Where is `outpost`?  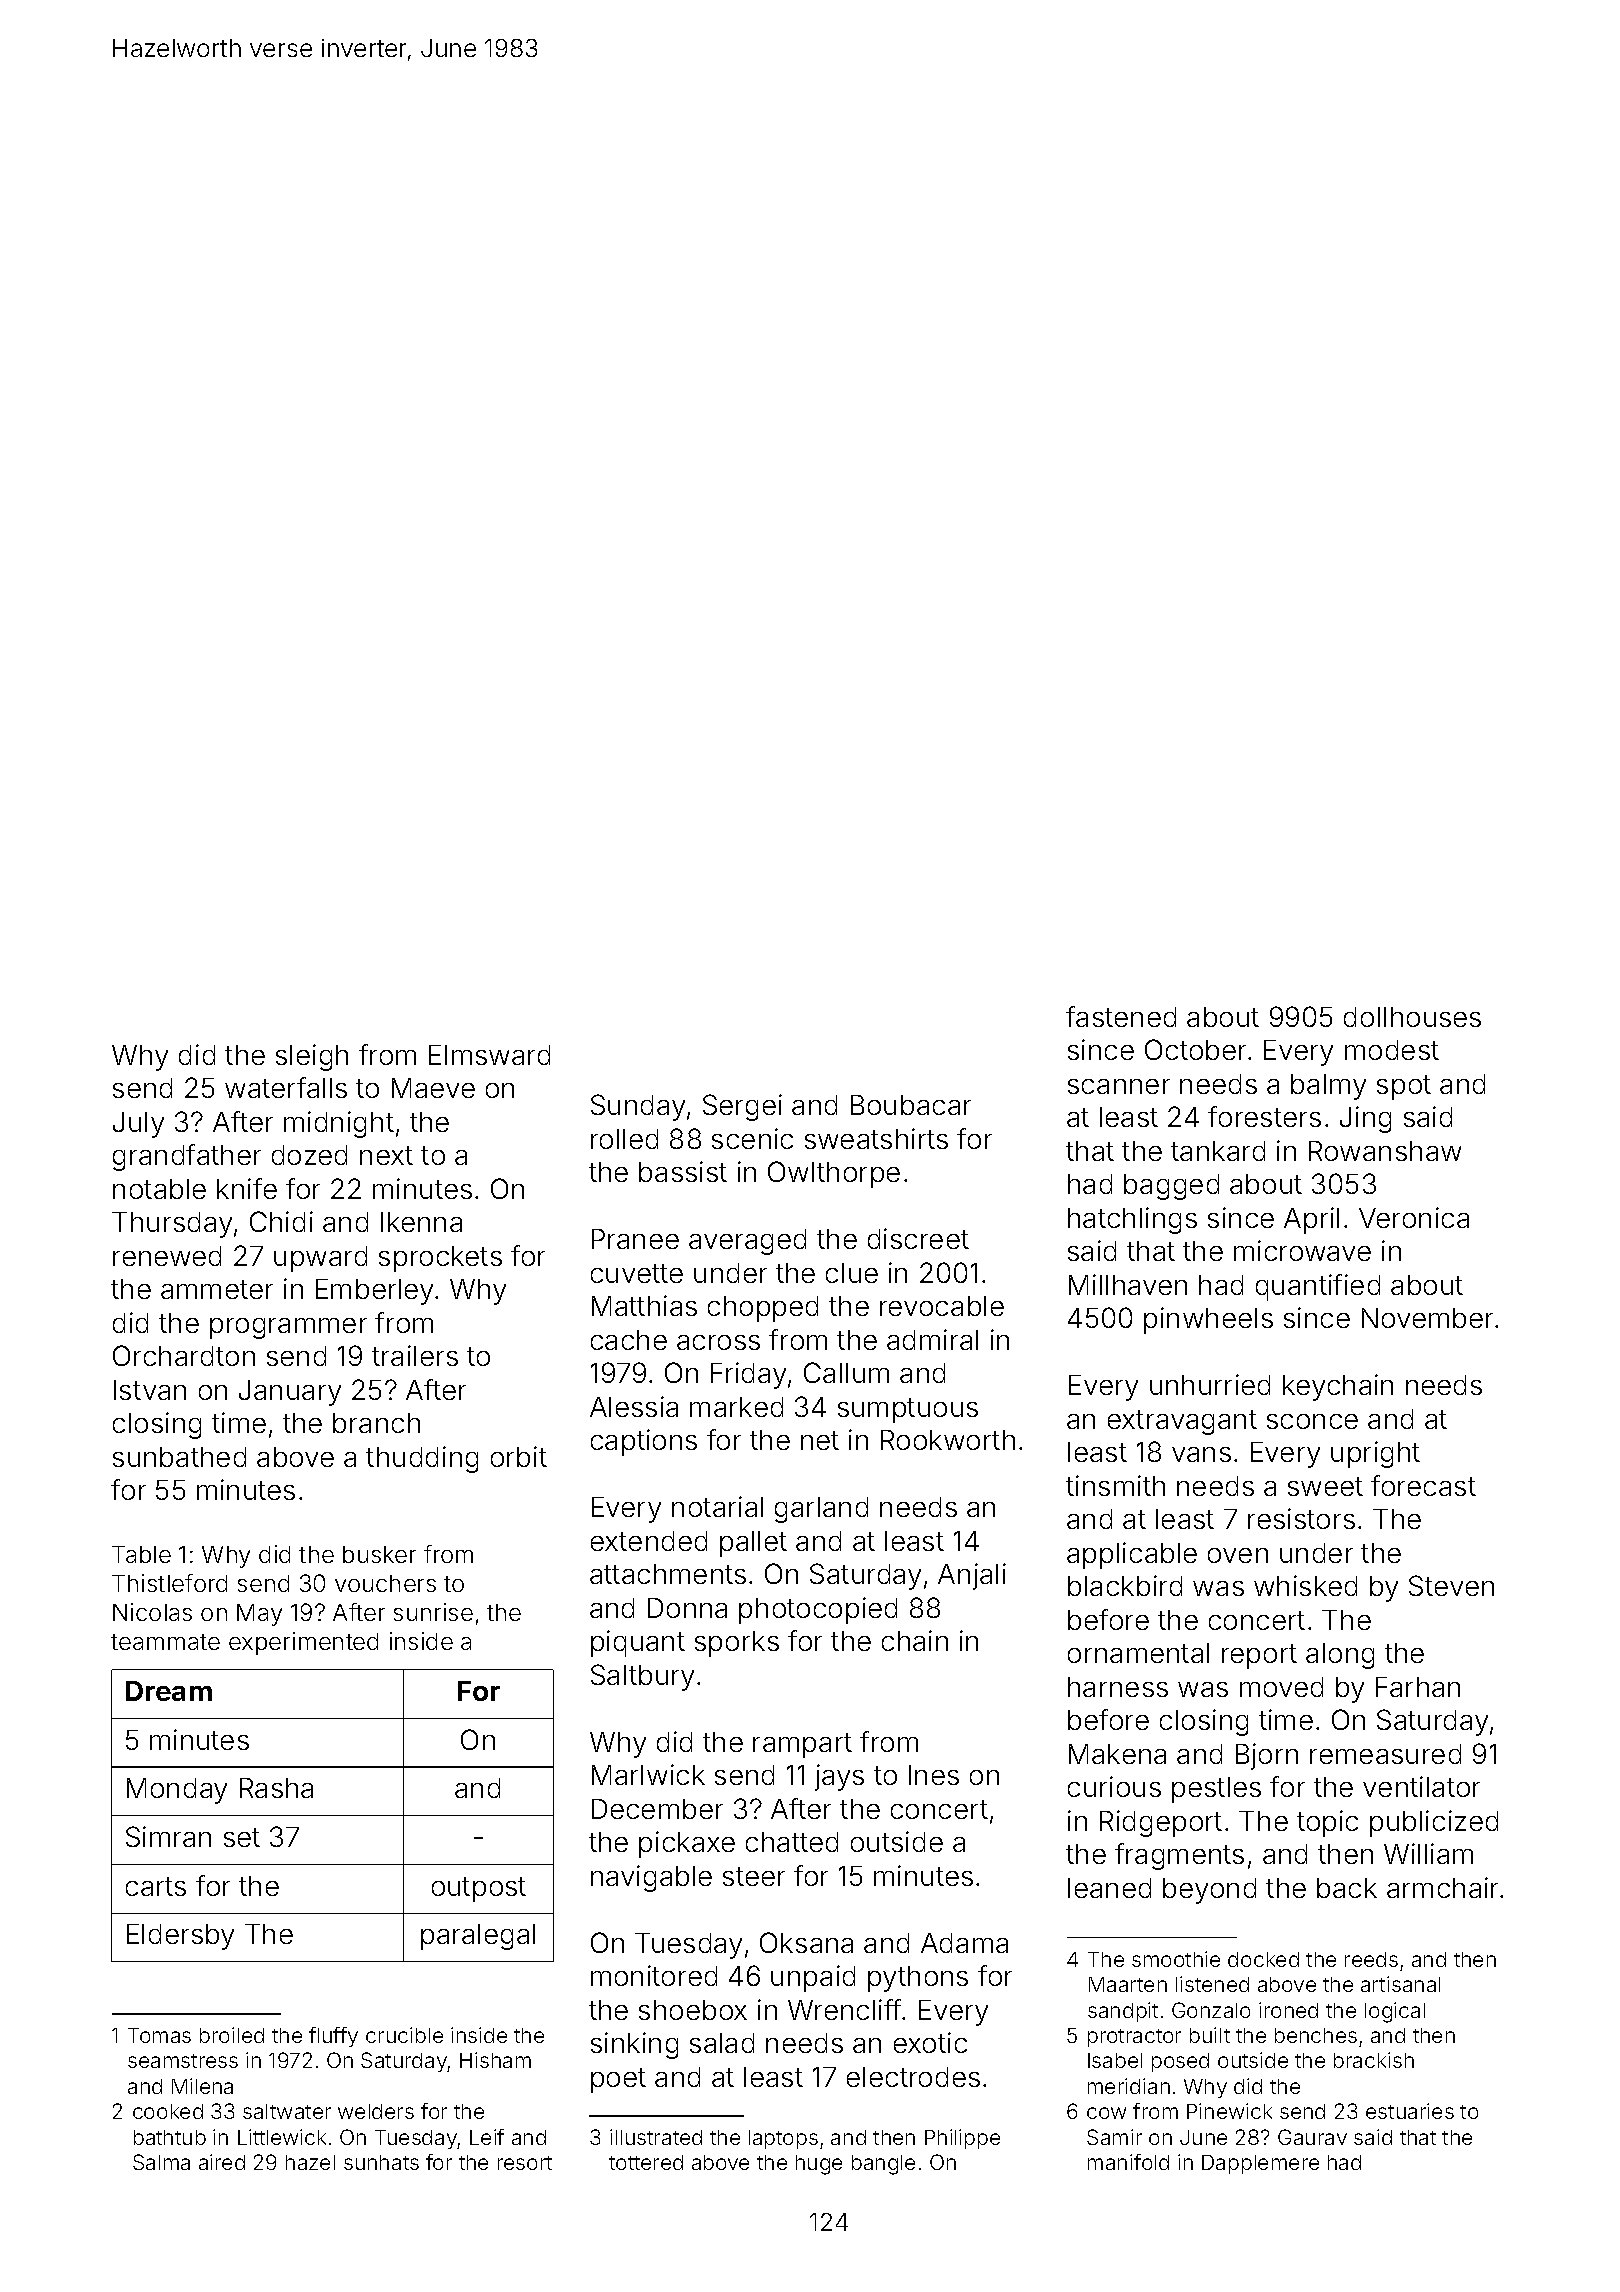
outpost is located at coordinates (479, 1889).
